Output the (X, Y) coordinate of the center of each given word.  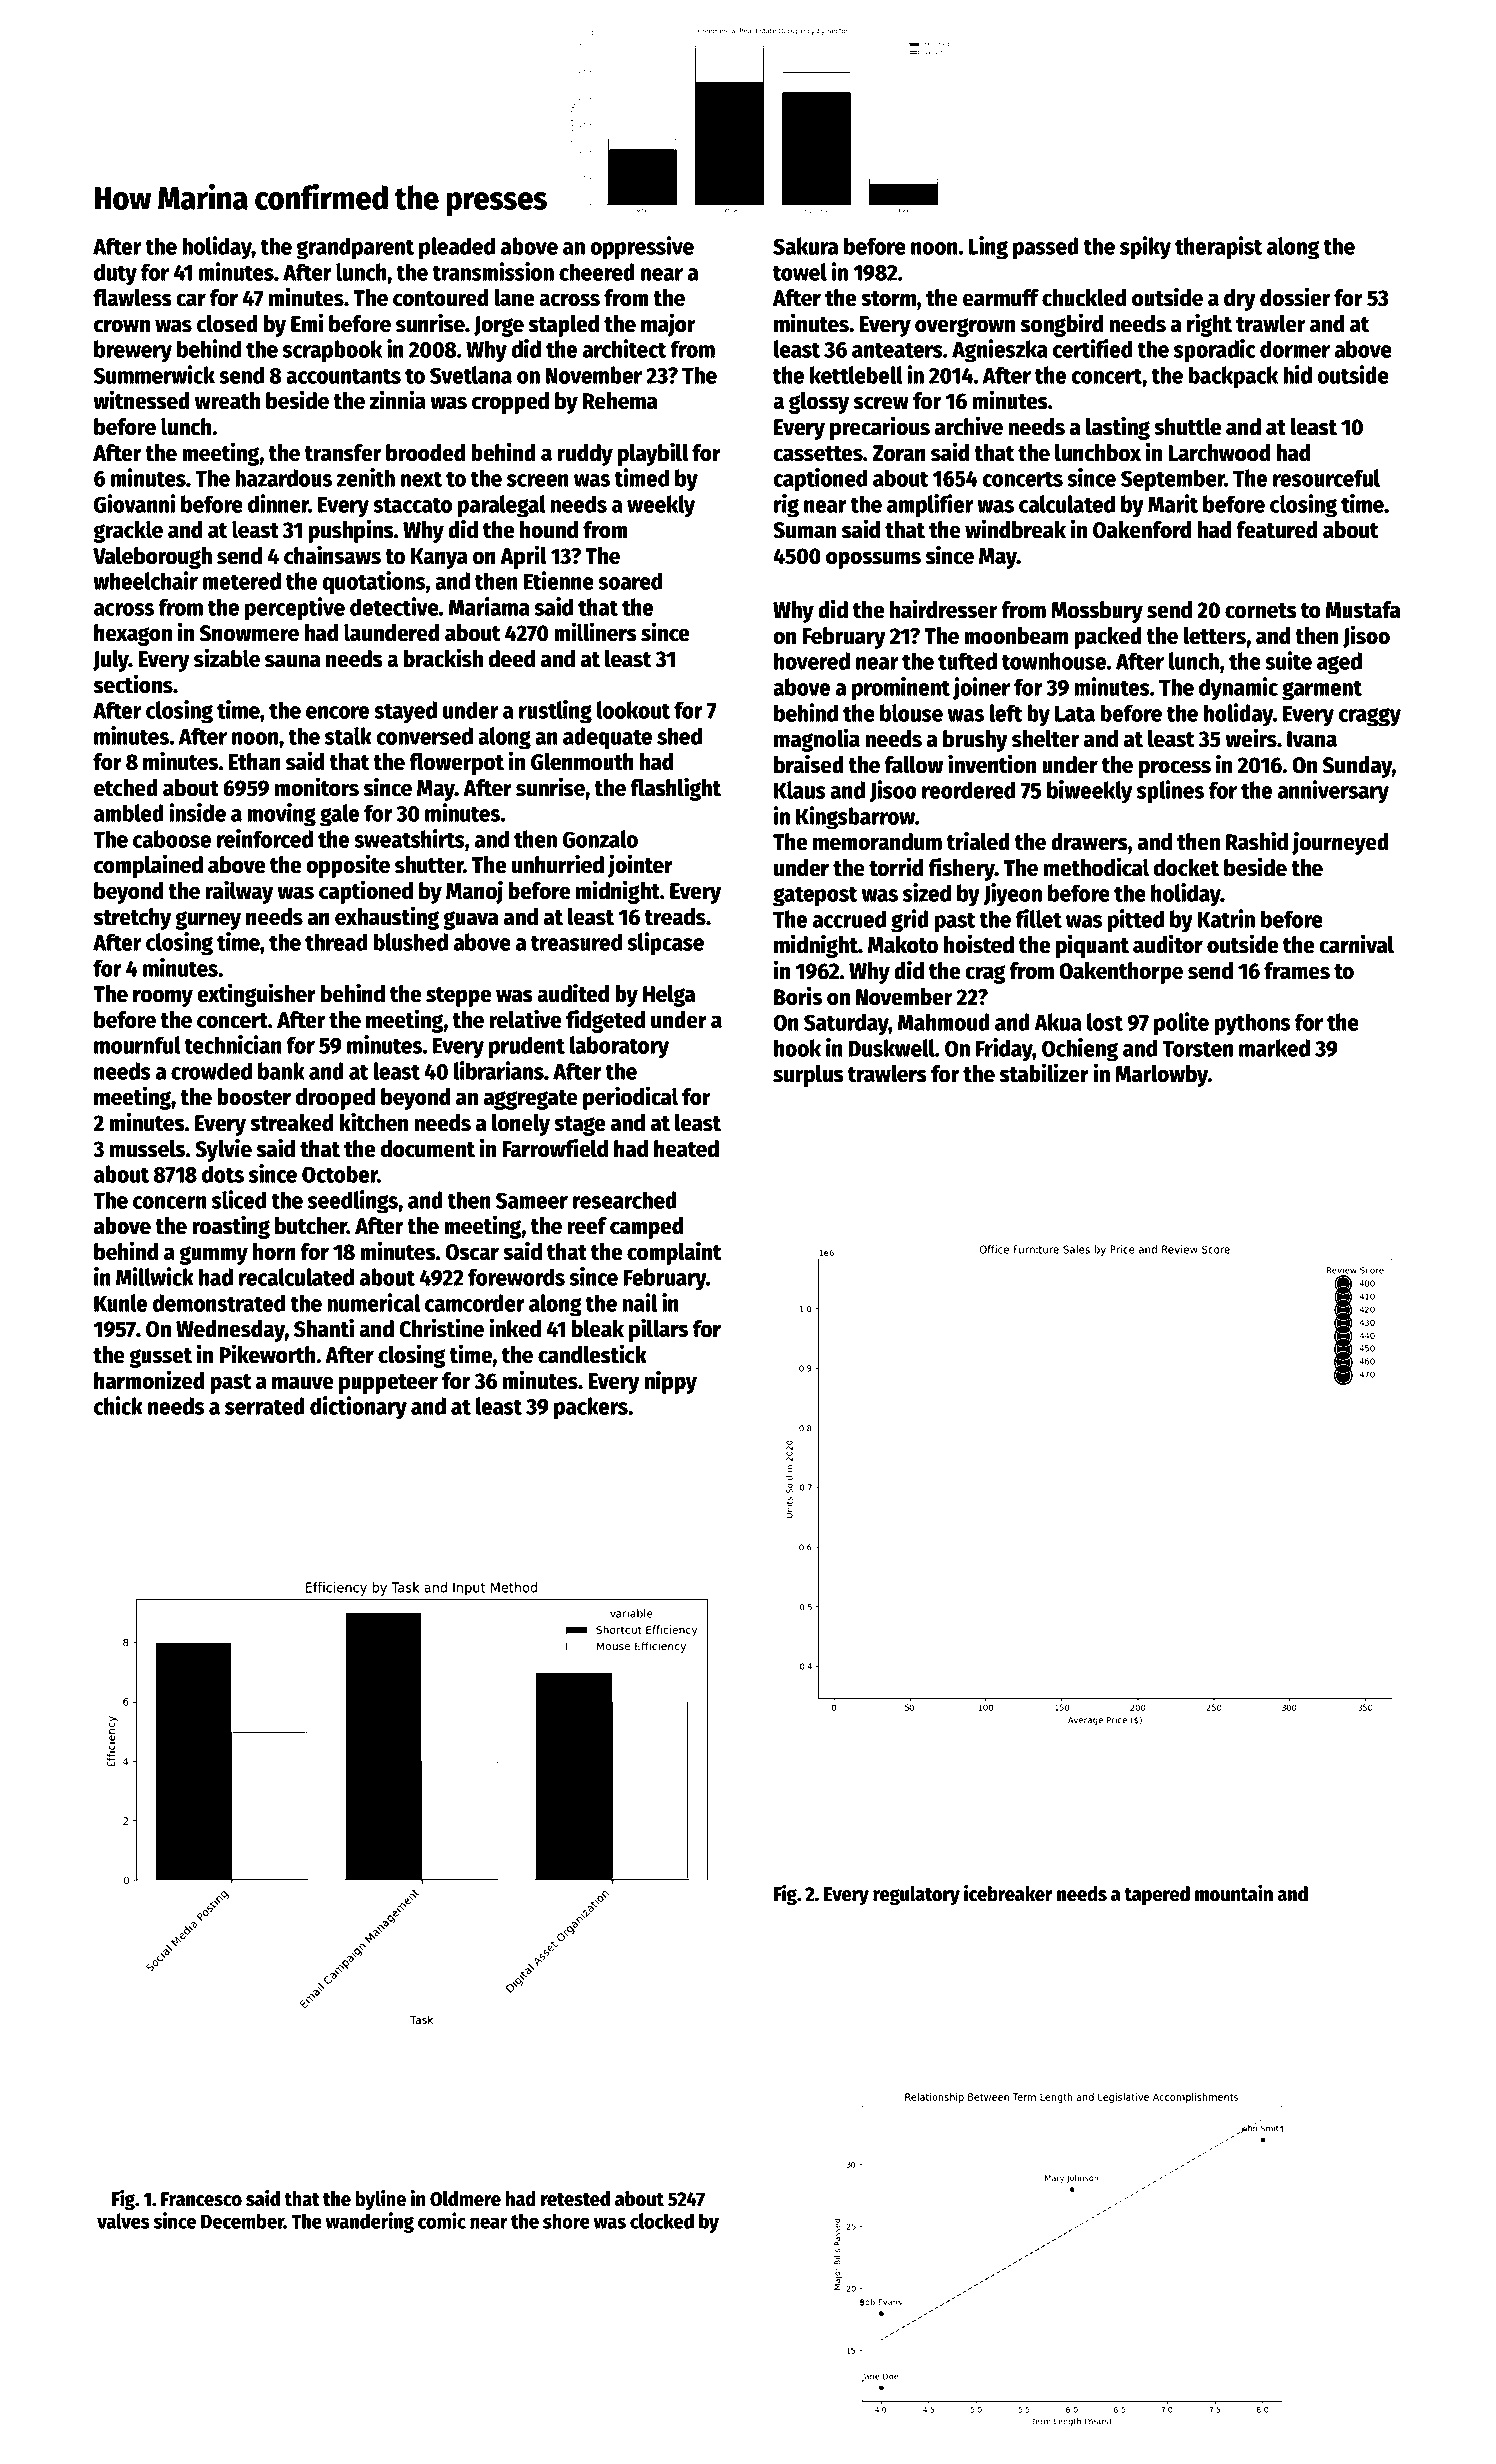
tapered (1157, 1896)
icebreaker (1008, 1893)
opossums (873, 560)
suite (1288, 660)
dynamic (1238, 689)
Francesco (201, 2199)
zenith (366, 477)
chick (118, 1405)
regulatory (916, 1896)
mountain (1234, 1893)
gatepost (815, 896)
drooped (335, 1099)
